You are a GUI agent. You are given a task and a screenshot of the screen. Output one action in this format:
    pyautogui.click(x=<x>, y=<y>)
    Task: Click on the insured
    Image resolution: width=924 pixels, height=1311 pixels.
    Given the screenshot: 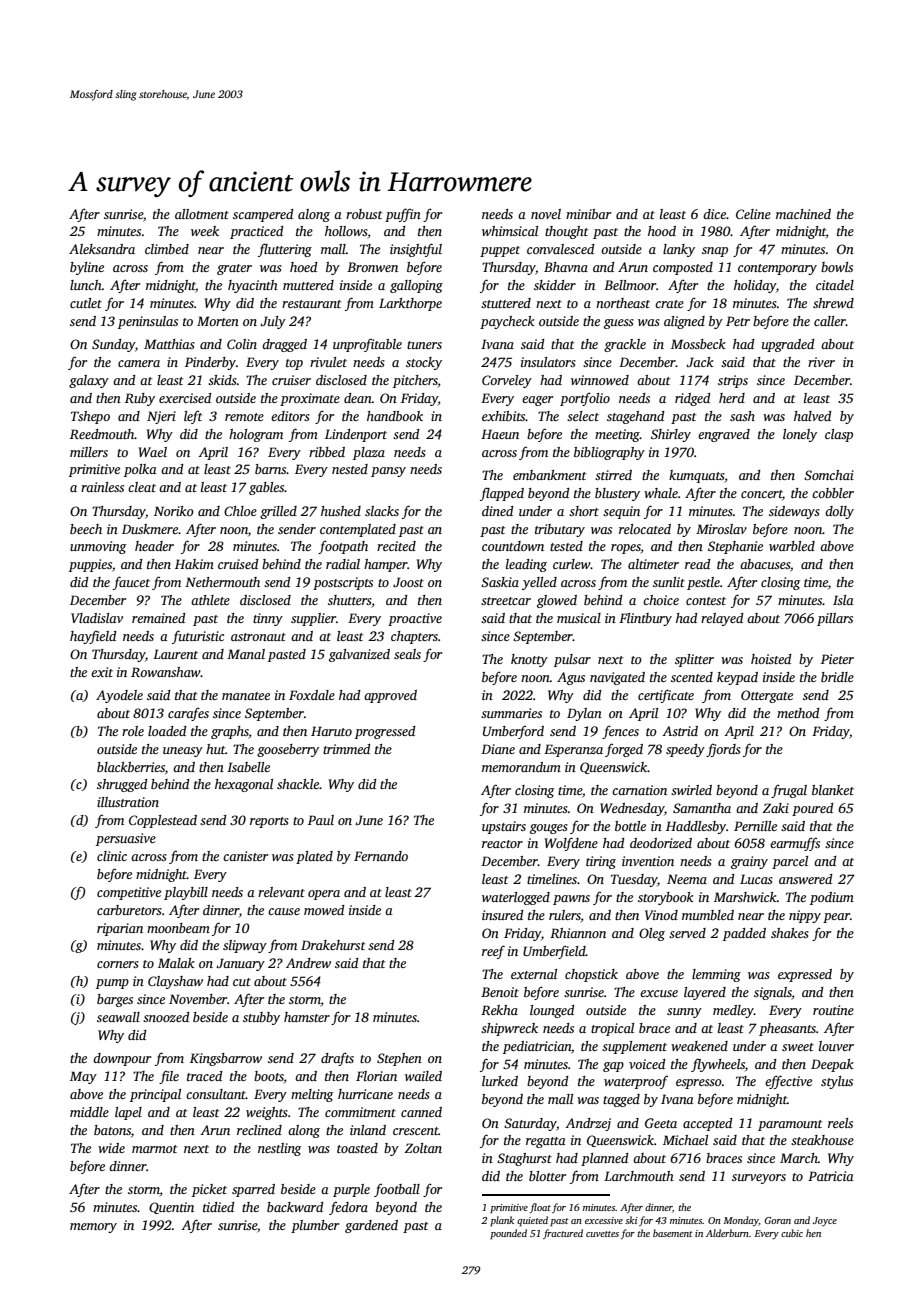 What is the action you would take?
    pyautogui.click(x=503, y=915)
